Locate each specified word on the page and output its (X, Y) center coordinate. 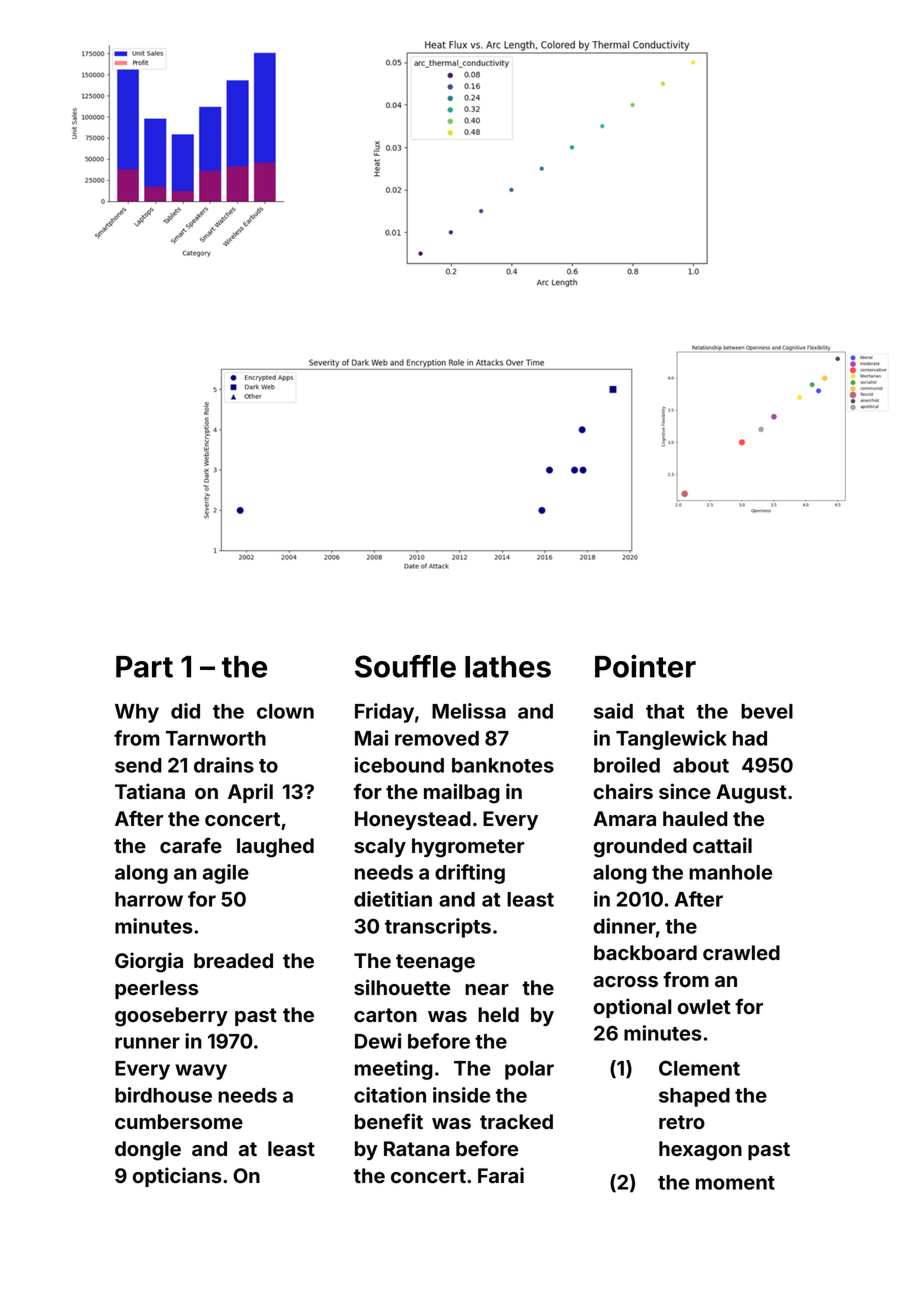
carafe (191, 845)
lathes (508, 667)
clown (285, 711)
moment (735, 1183)
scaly (380, 847)
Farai (501, 1175)
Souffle (405, 666)
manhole (730, 872)
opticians (177, 1177)
